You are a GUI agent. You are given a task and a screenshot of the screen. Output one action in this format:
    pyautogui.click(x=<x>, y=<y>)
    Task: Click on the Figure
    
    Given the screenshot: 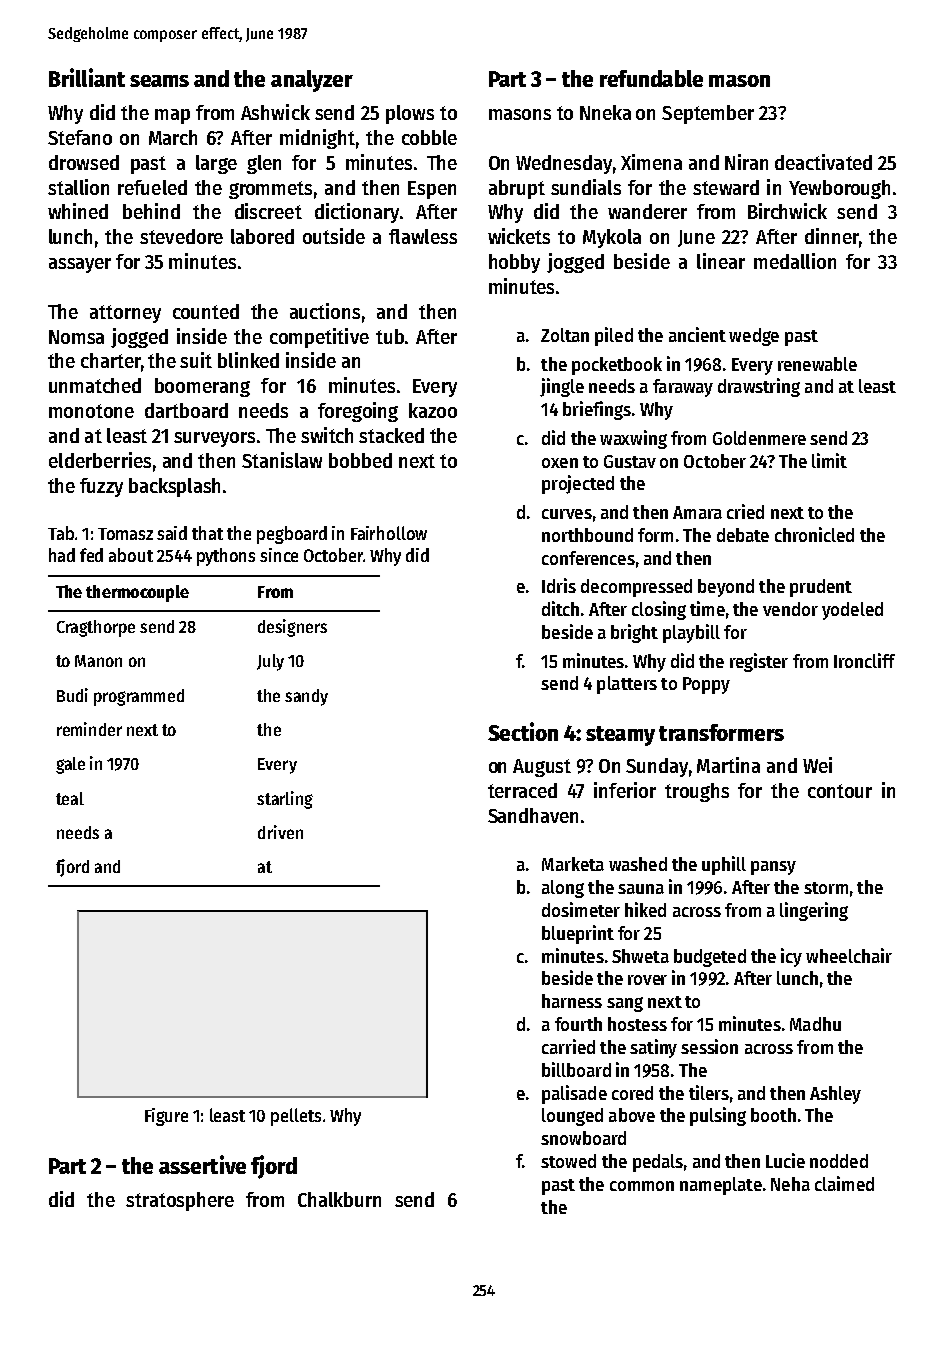 What is the action you would take?
    pyautogui.click(x=166, y=1117)
